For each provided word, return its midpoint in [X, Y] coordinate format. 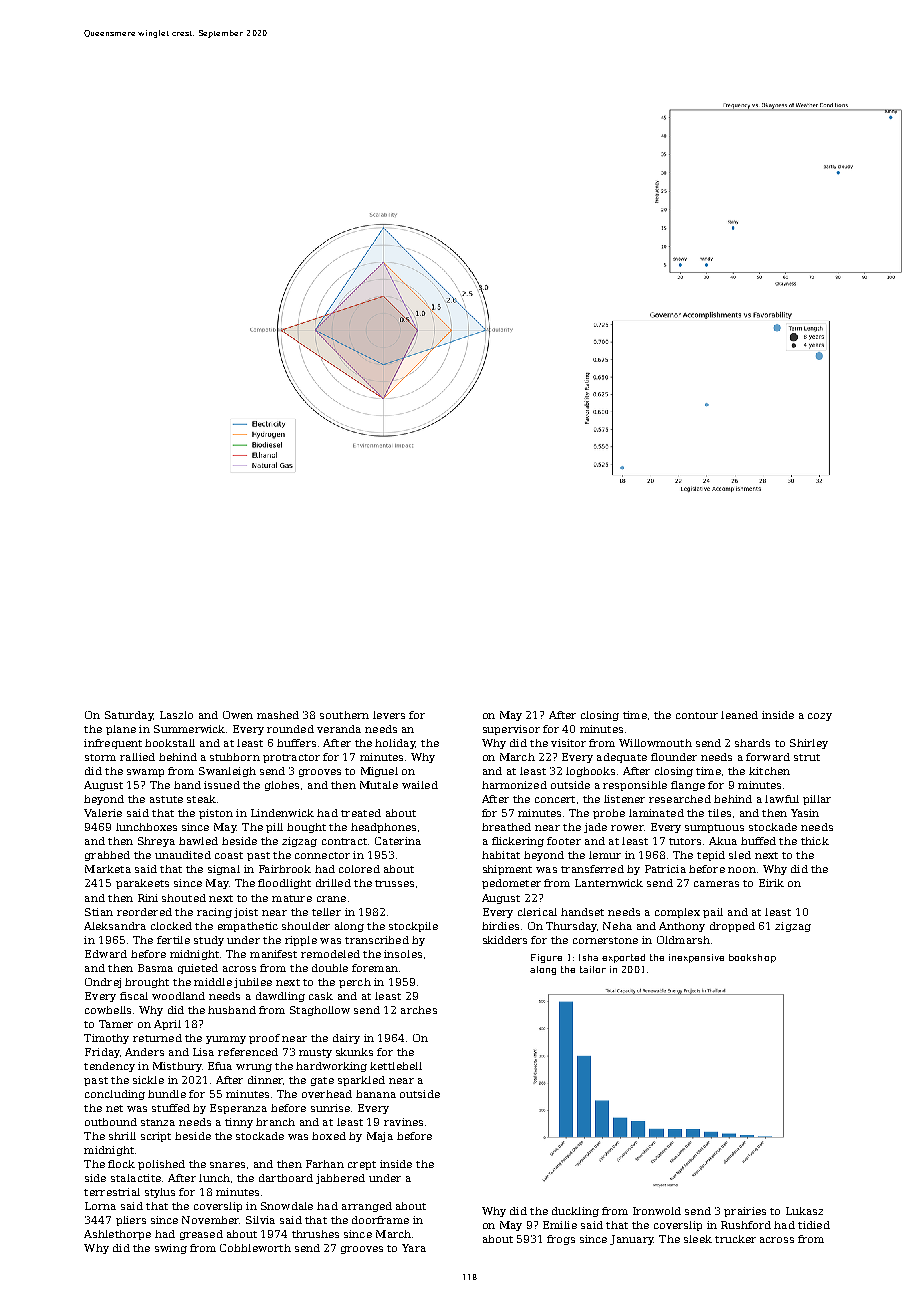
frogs [561, 1240]
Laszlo [176, 715]
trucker [735, 1239]
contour [697, 715]
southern [344, 715]
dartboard [286, 1178]
